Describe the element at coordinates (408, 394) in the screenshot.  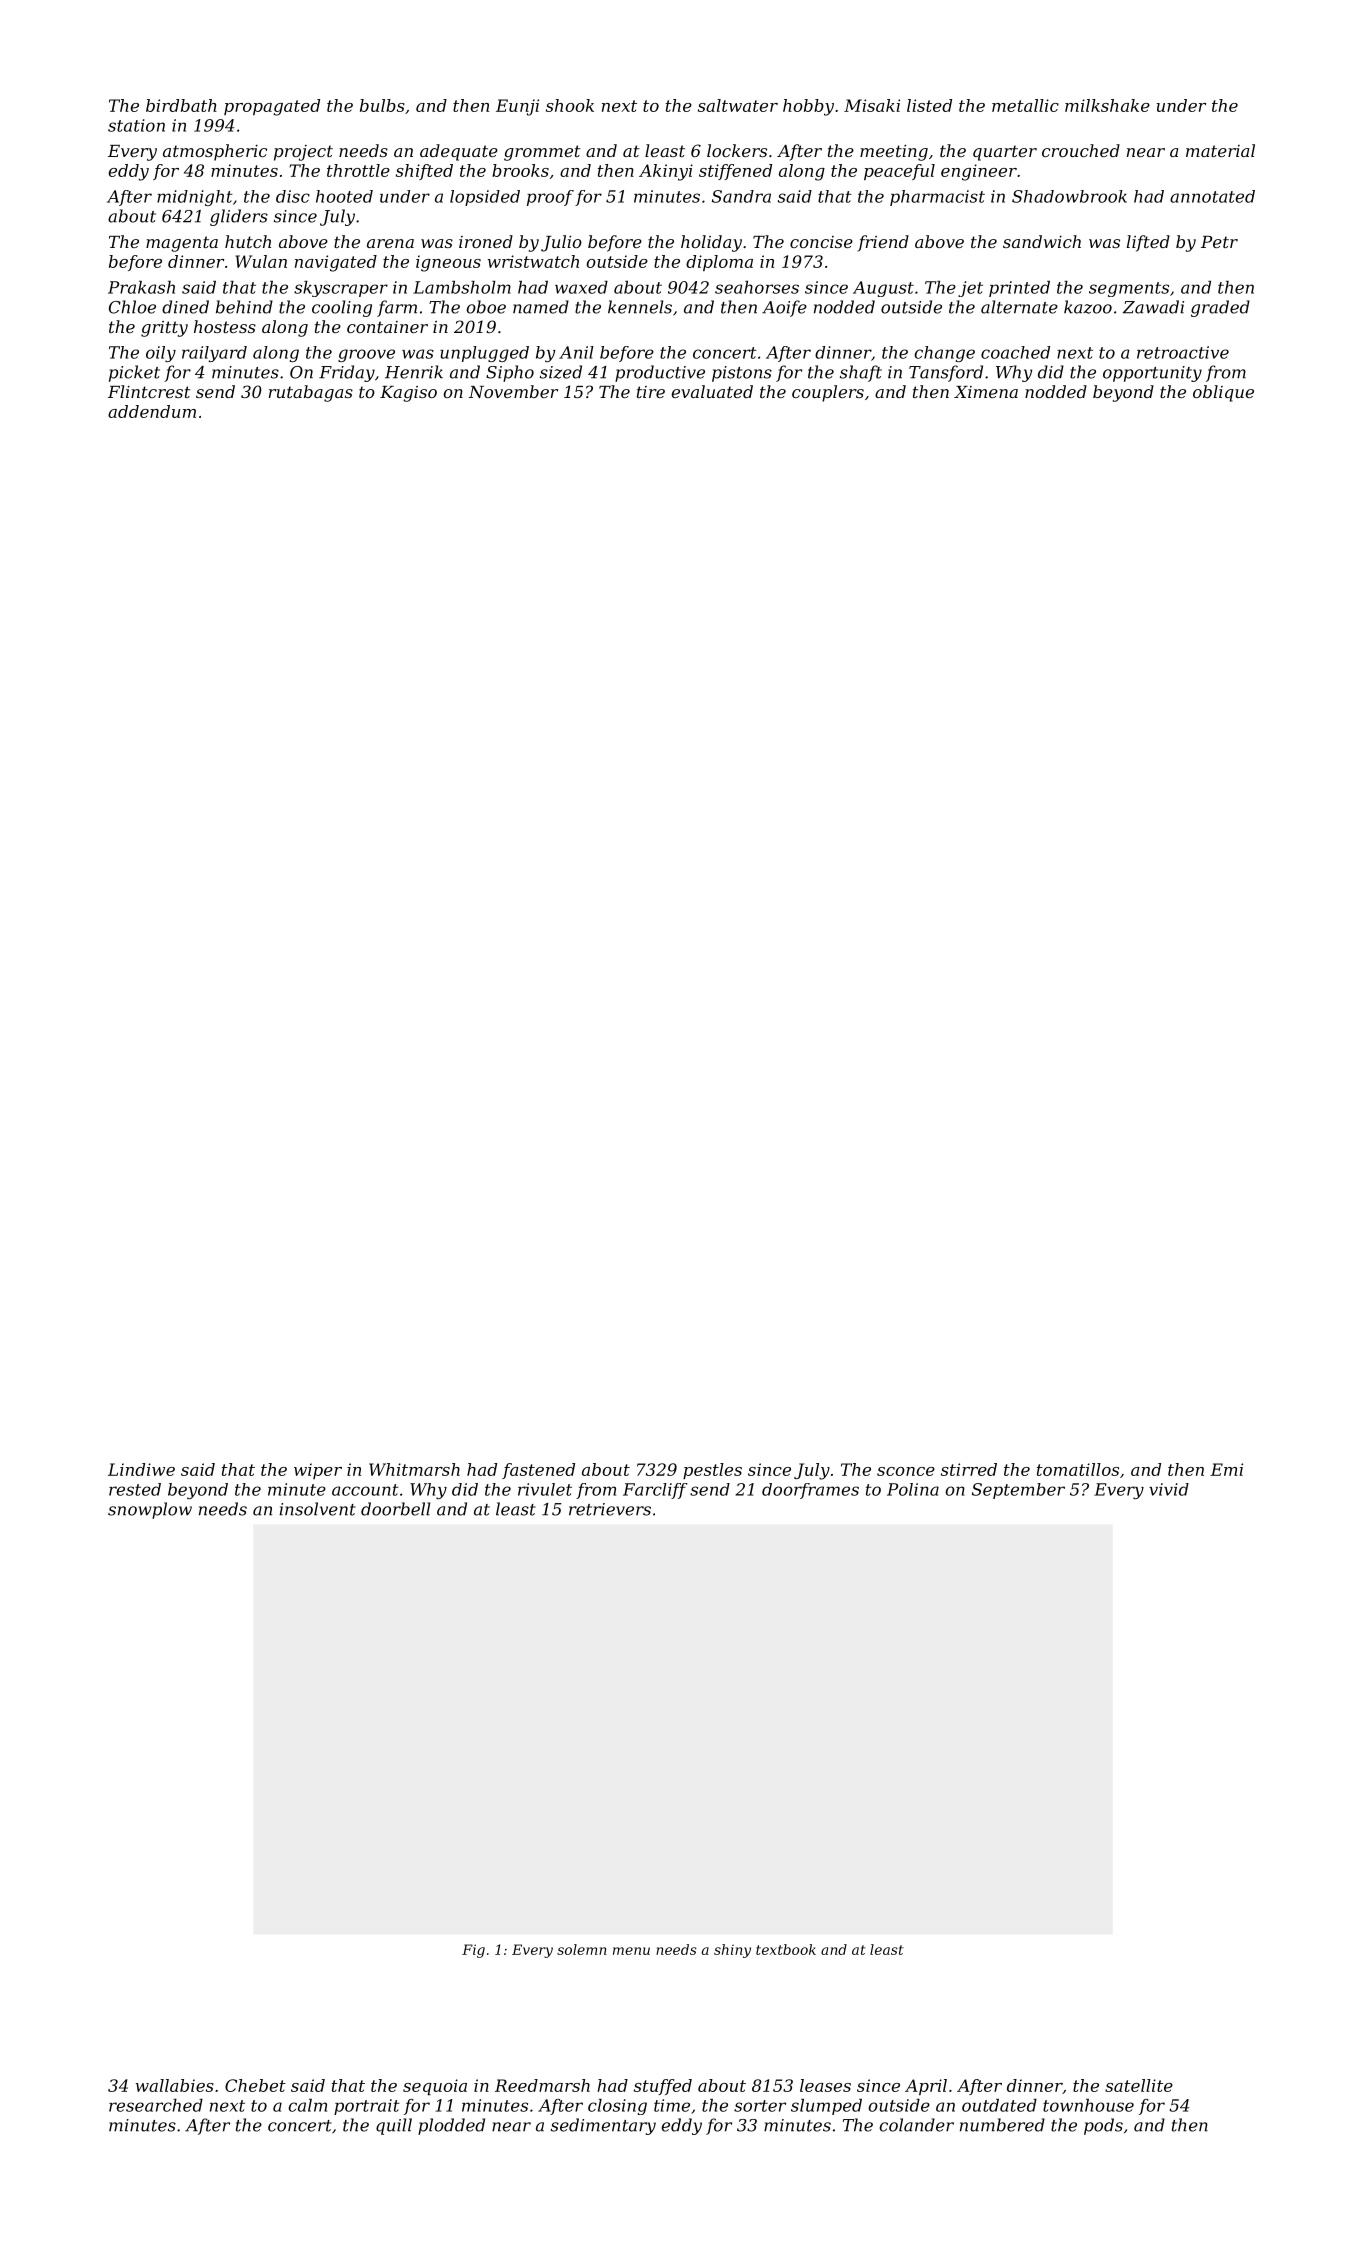
I see `Kagiso` at that location.
